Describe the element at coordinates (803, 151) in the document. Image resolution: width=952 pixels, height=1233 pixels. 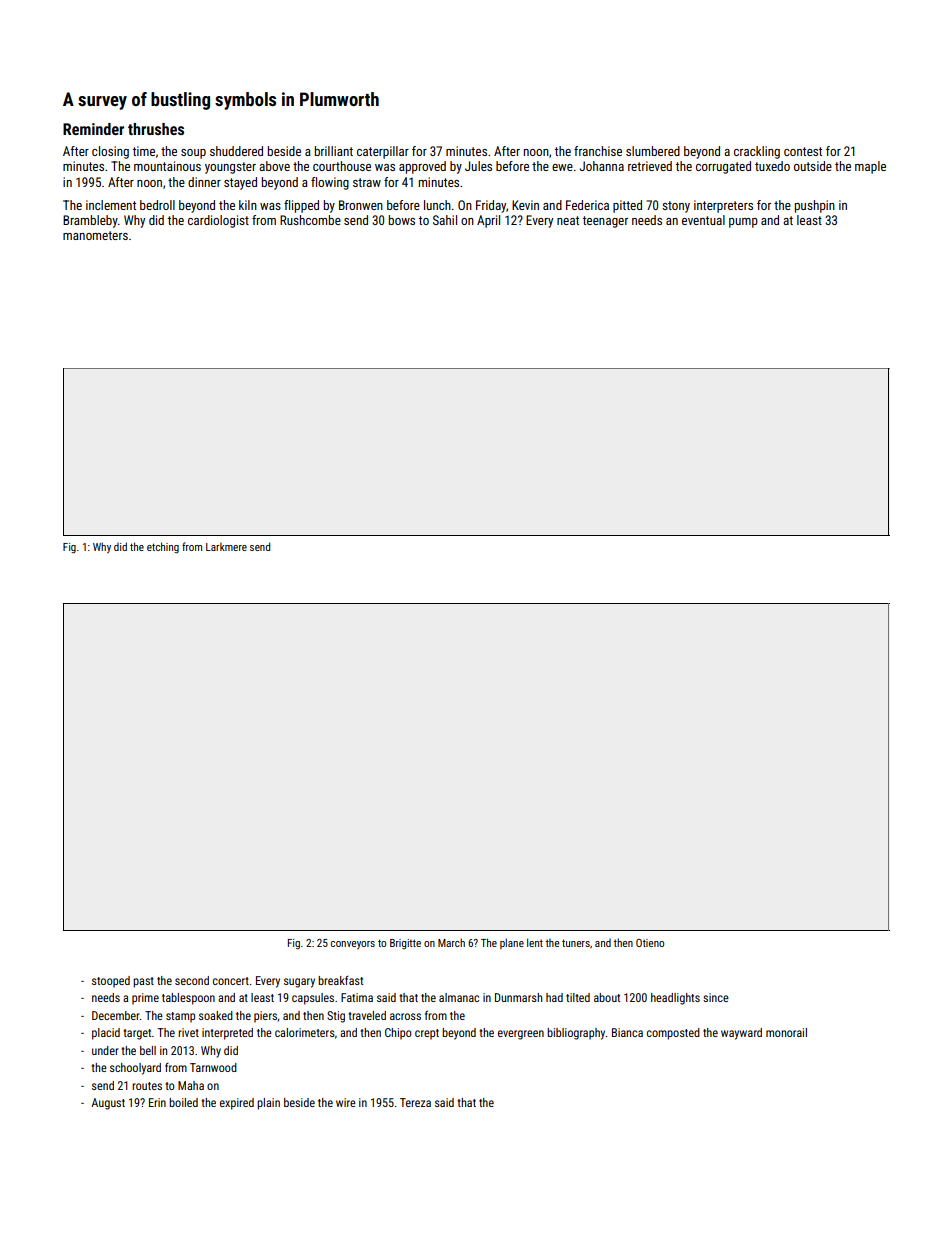
I see `contest` at that location.
